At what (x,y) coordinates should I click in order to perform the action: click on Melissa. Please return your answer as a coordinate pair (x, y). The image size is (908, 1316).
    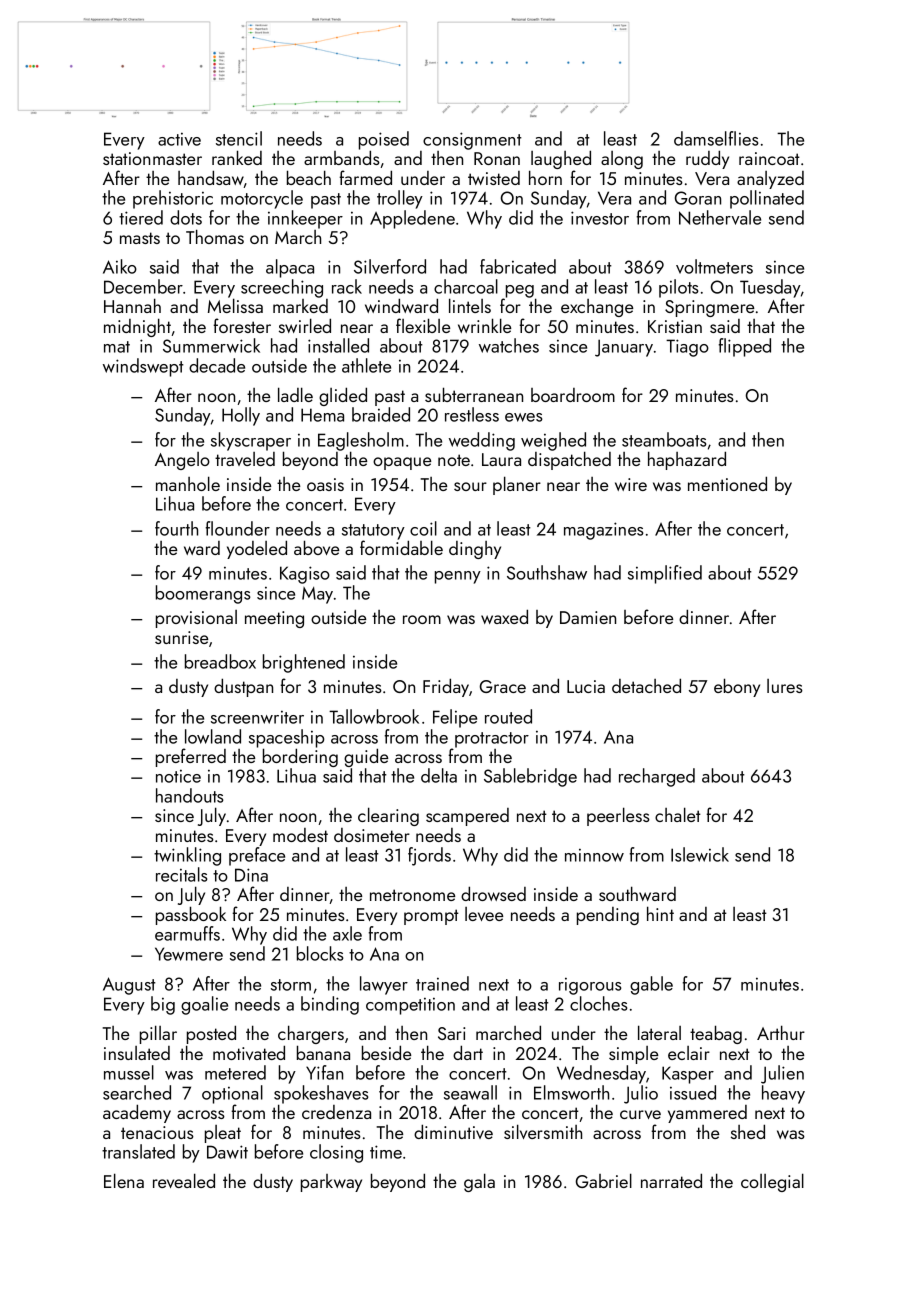
    Looking at the image, I should click on (235, 305).
